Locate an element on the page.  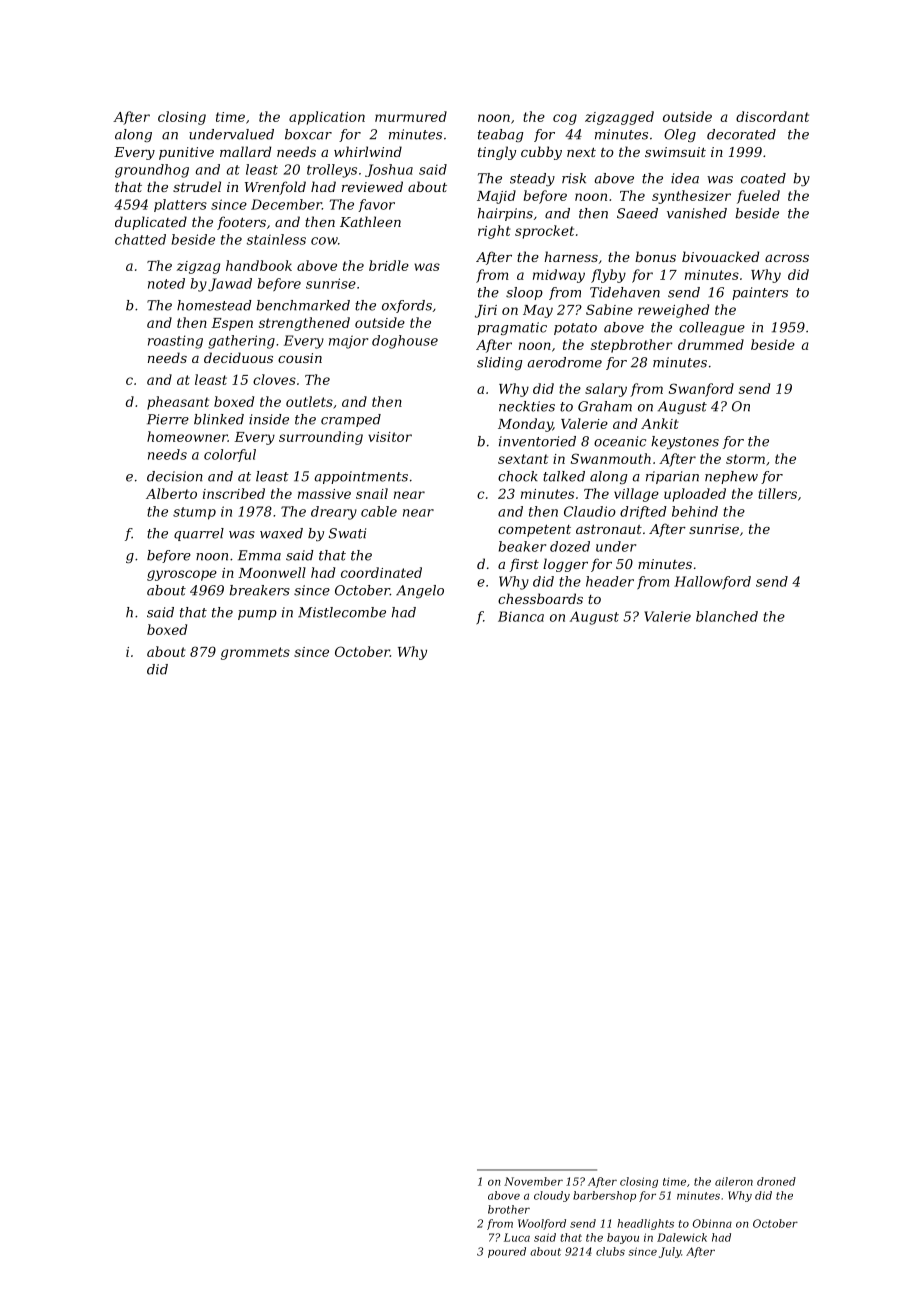
reweighed is located at coordinates (673, 311).
